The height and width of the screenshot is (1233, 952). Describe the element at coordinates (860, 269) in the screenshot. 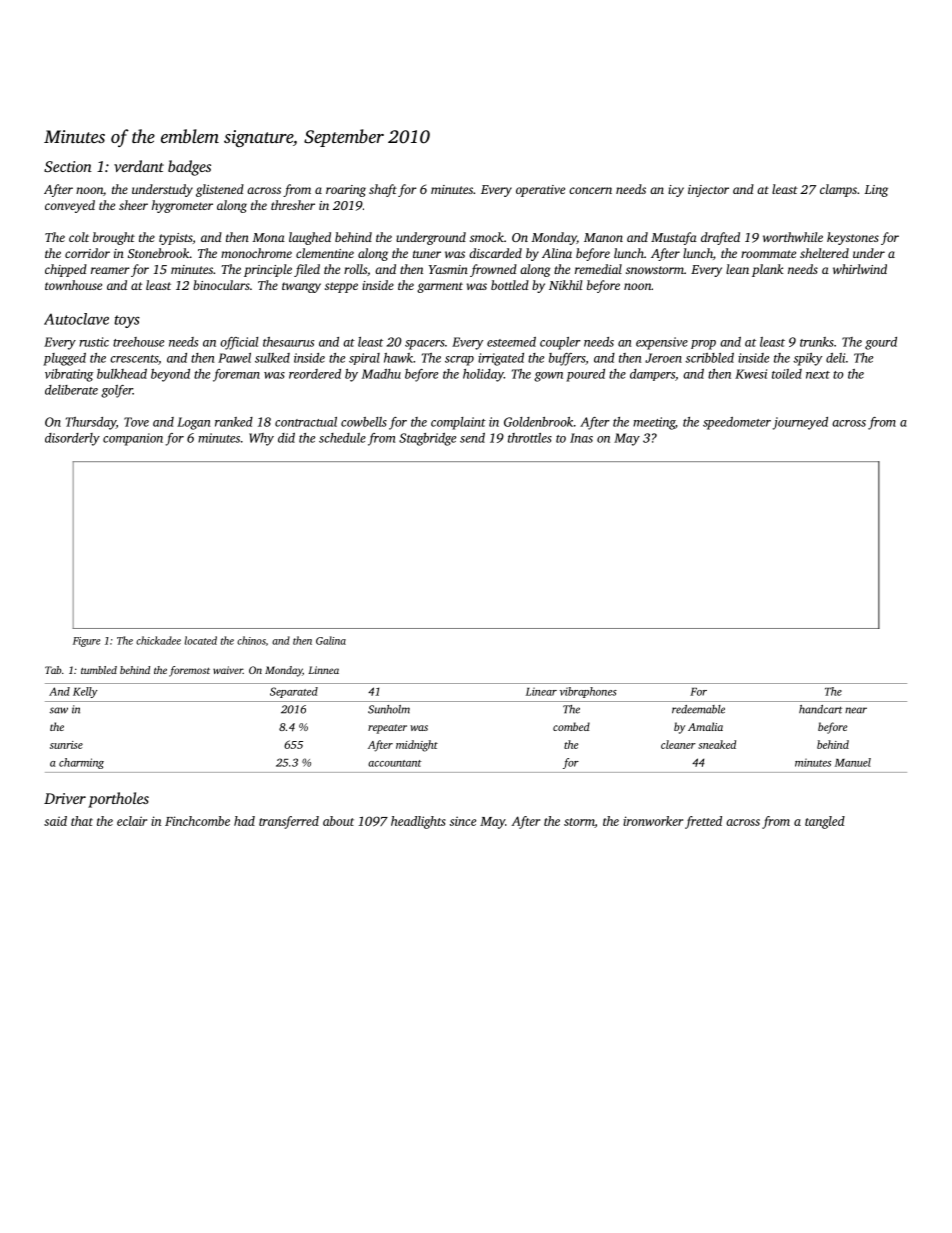

I see `whirlwind` at that location.
